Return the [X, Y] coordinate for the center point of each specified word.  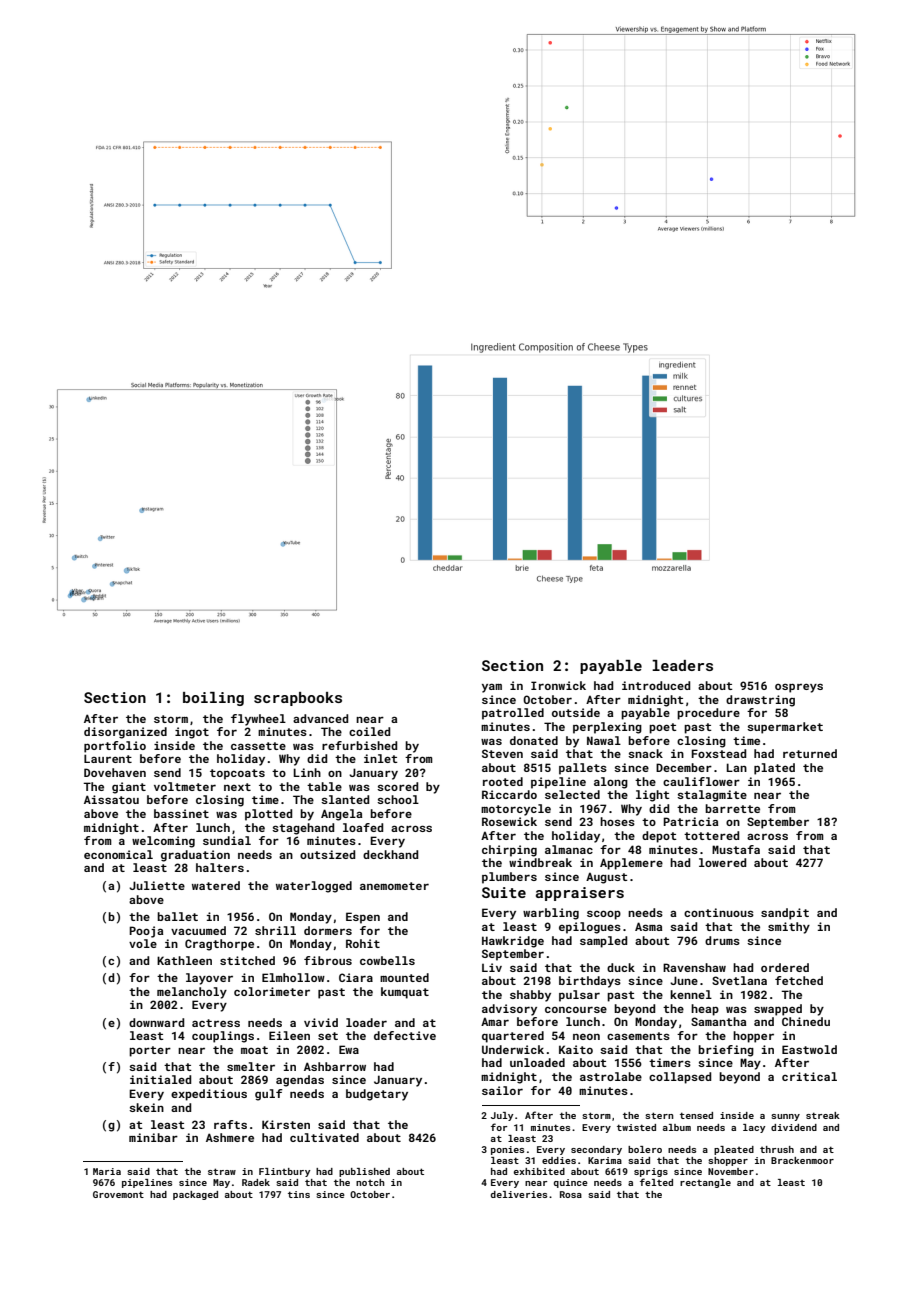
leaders [682, 665]
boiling [213, 699]
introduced [656, 685]
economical [118, 854]
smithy [789, 928]
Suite [504, 892]
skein [146, 1107]
